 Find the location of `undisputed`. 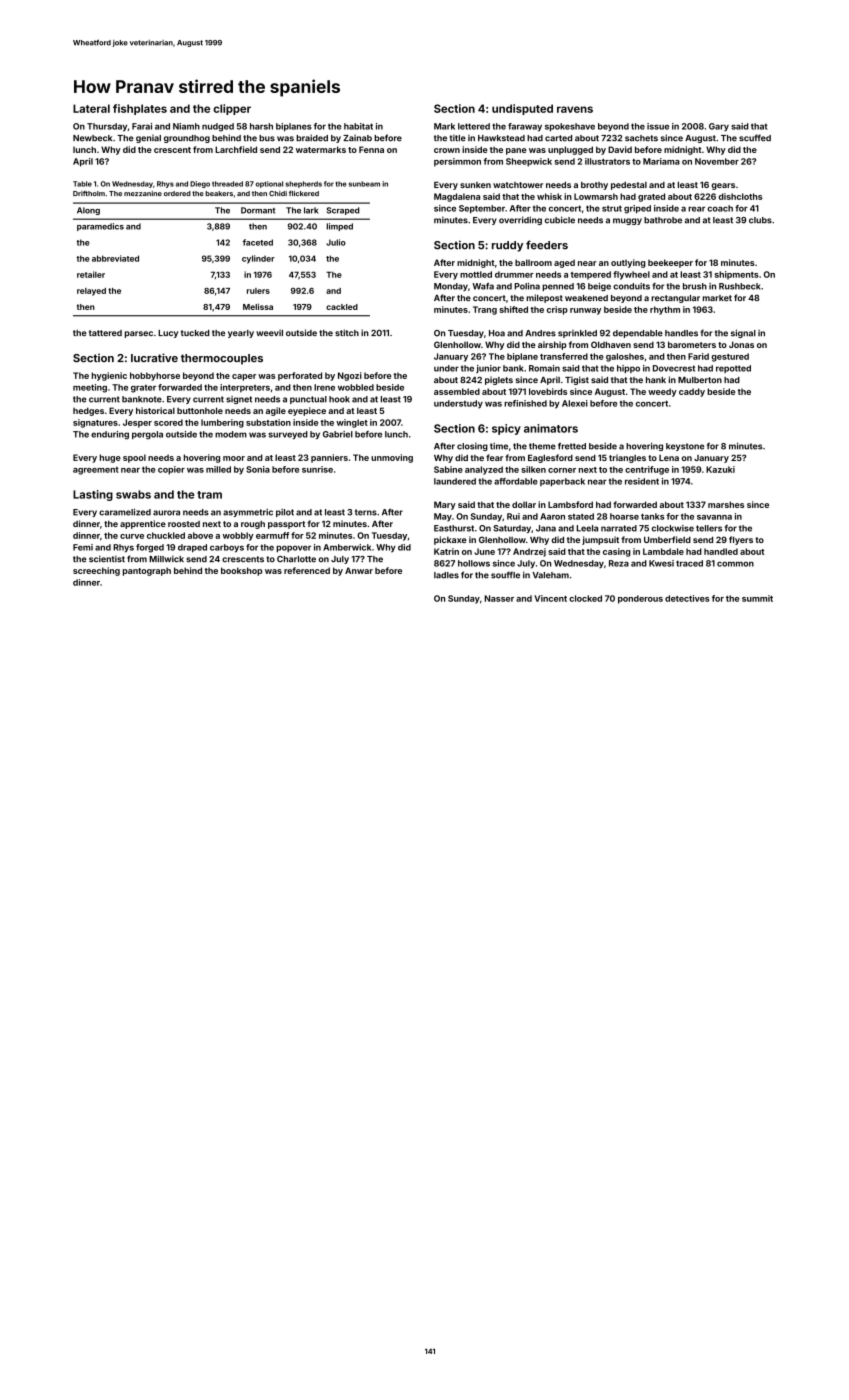

undisputed is located at coordinates (522, 109).
